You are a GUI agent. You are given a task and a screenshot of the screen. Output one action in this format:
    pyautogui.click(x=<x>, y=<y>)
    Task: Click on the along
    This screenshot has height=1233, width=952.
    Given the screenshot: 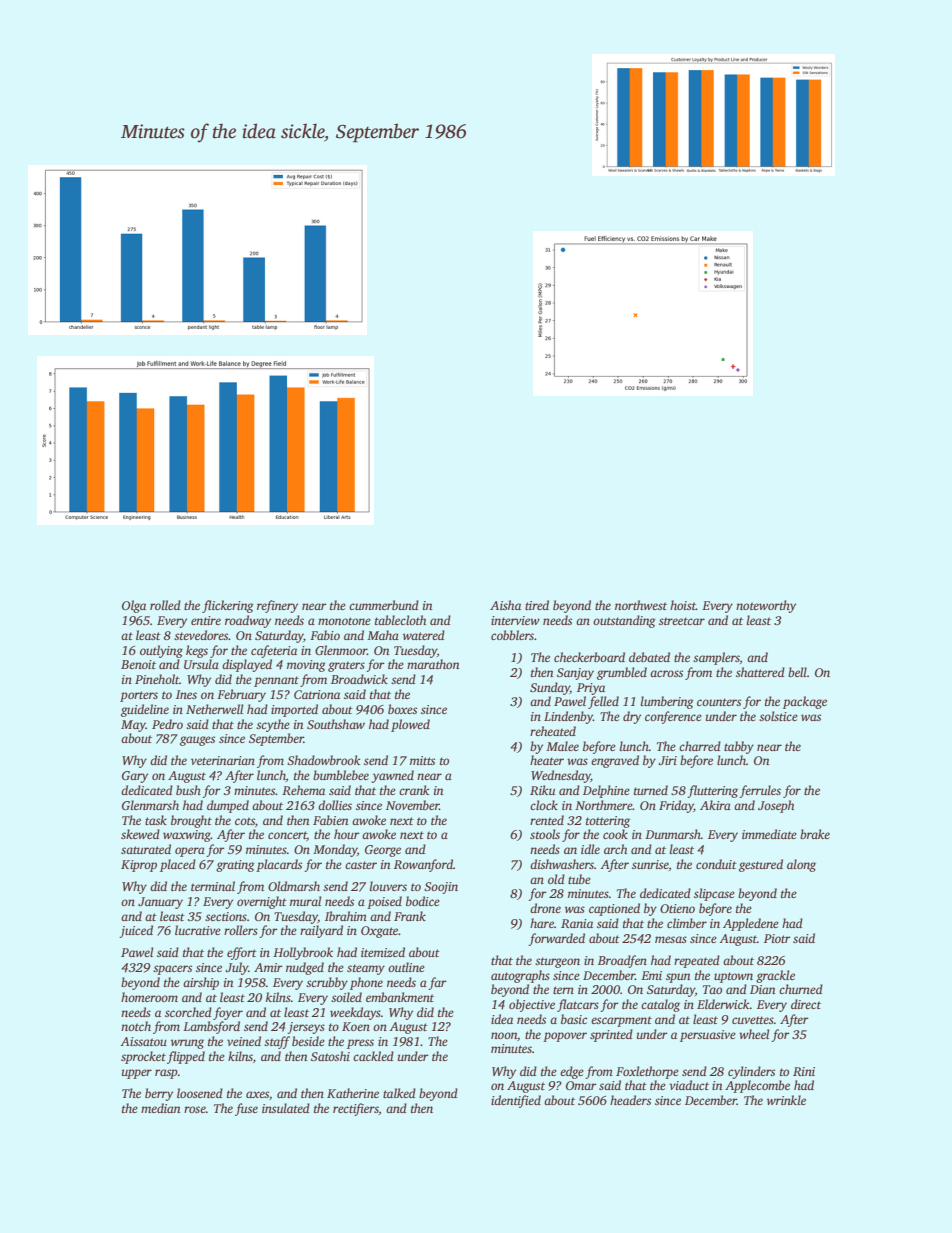 What is the action you would take?
    pyautogui.click(x=801, y=865)
